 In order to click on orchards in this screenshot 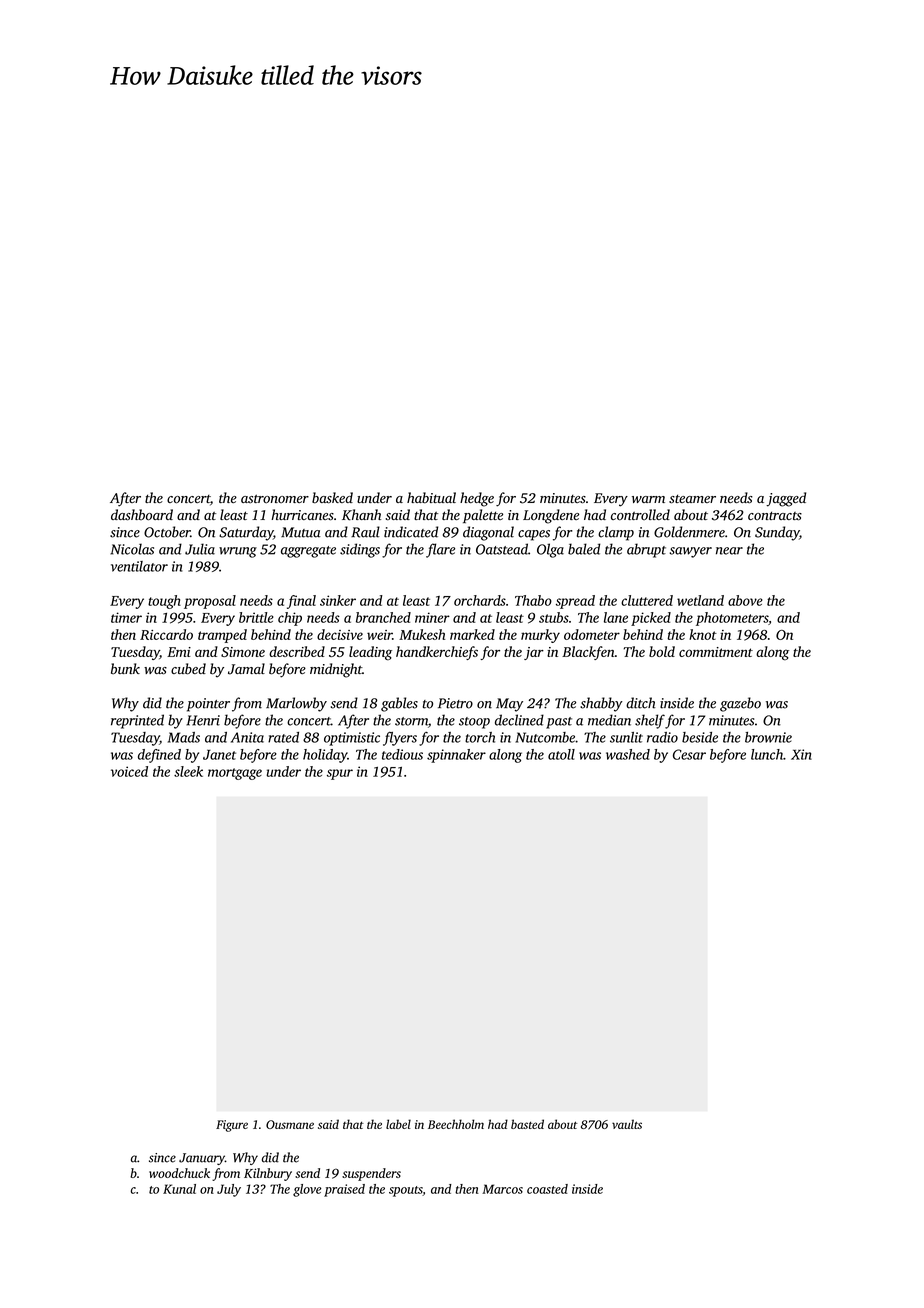, I will do `click(480, 600)`.
